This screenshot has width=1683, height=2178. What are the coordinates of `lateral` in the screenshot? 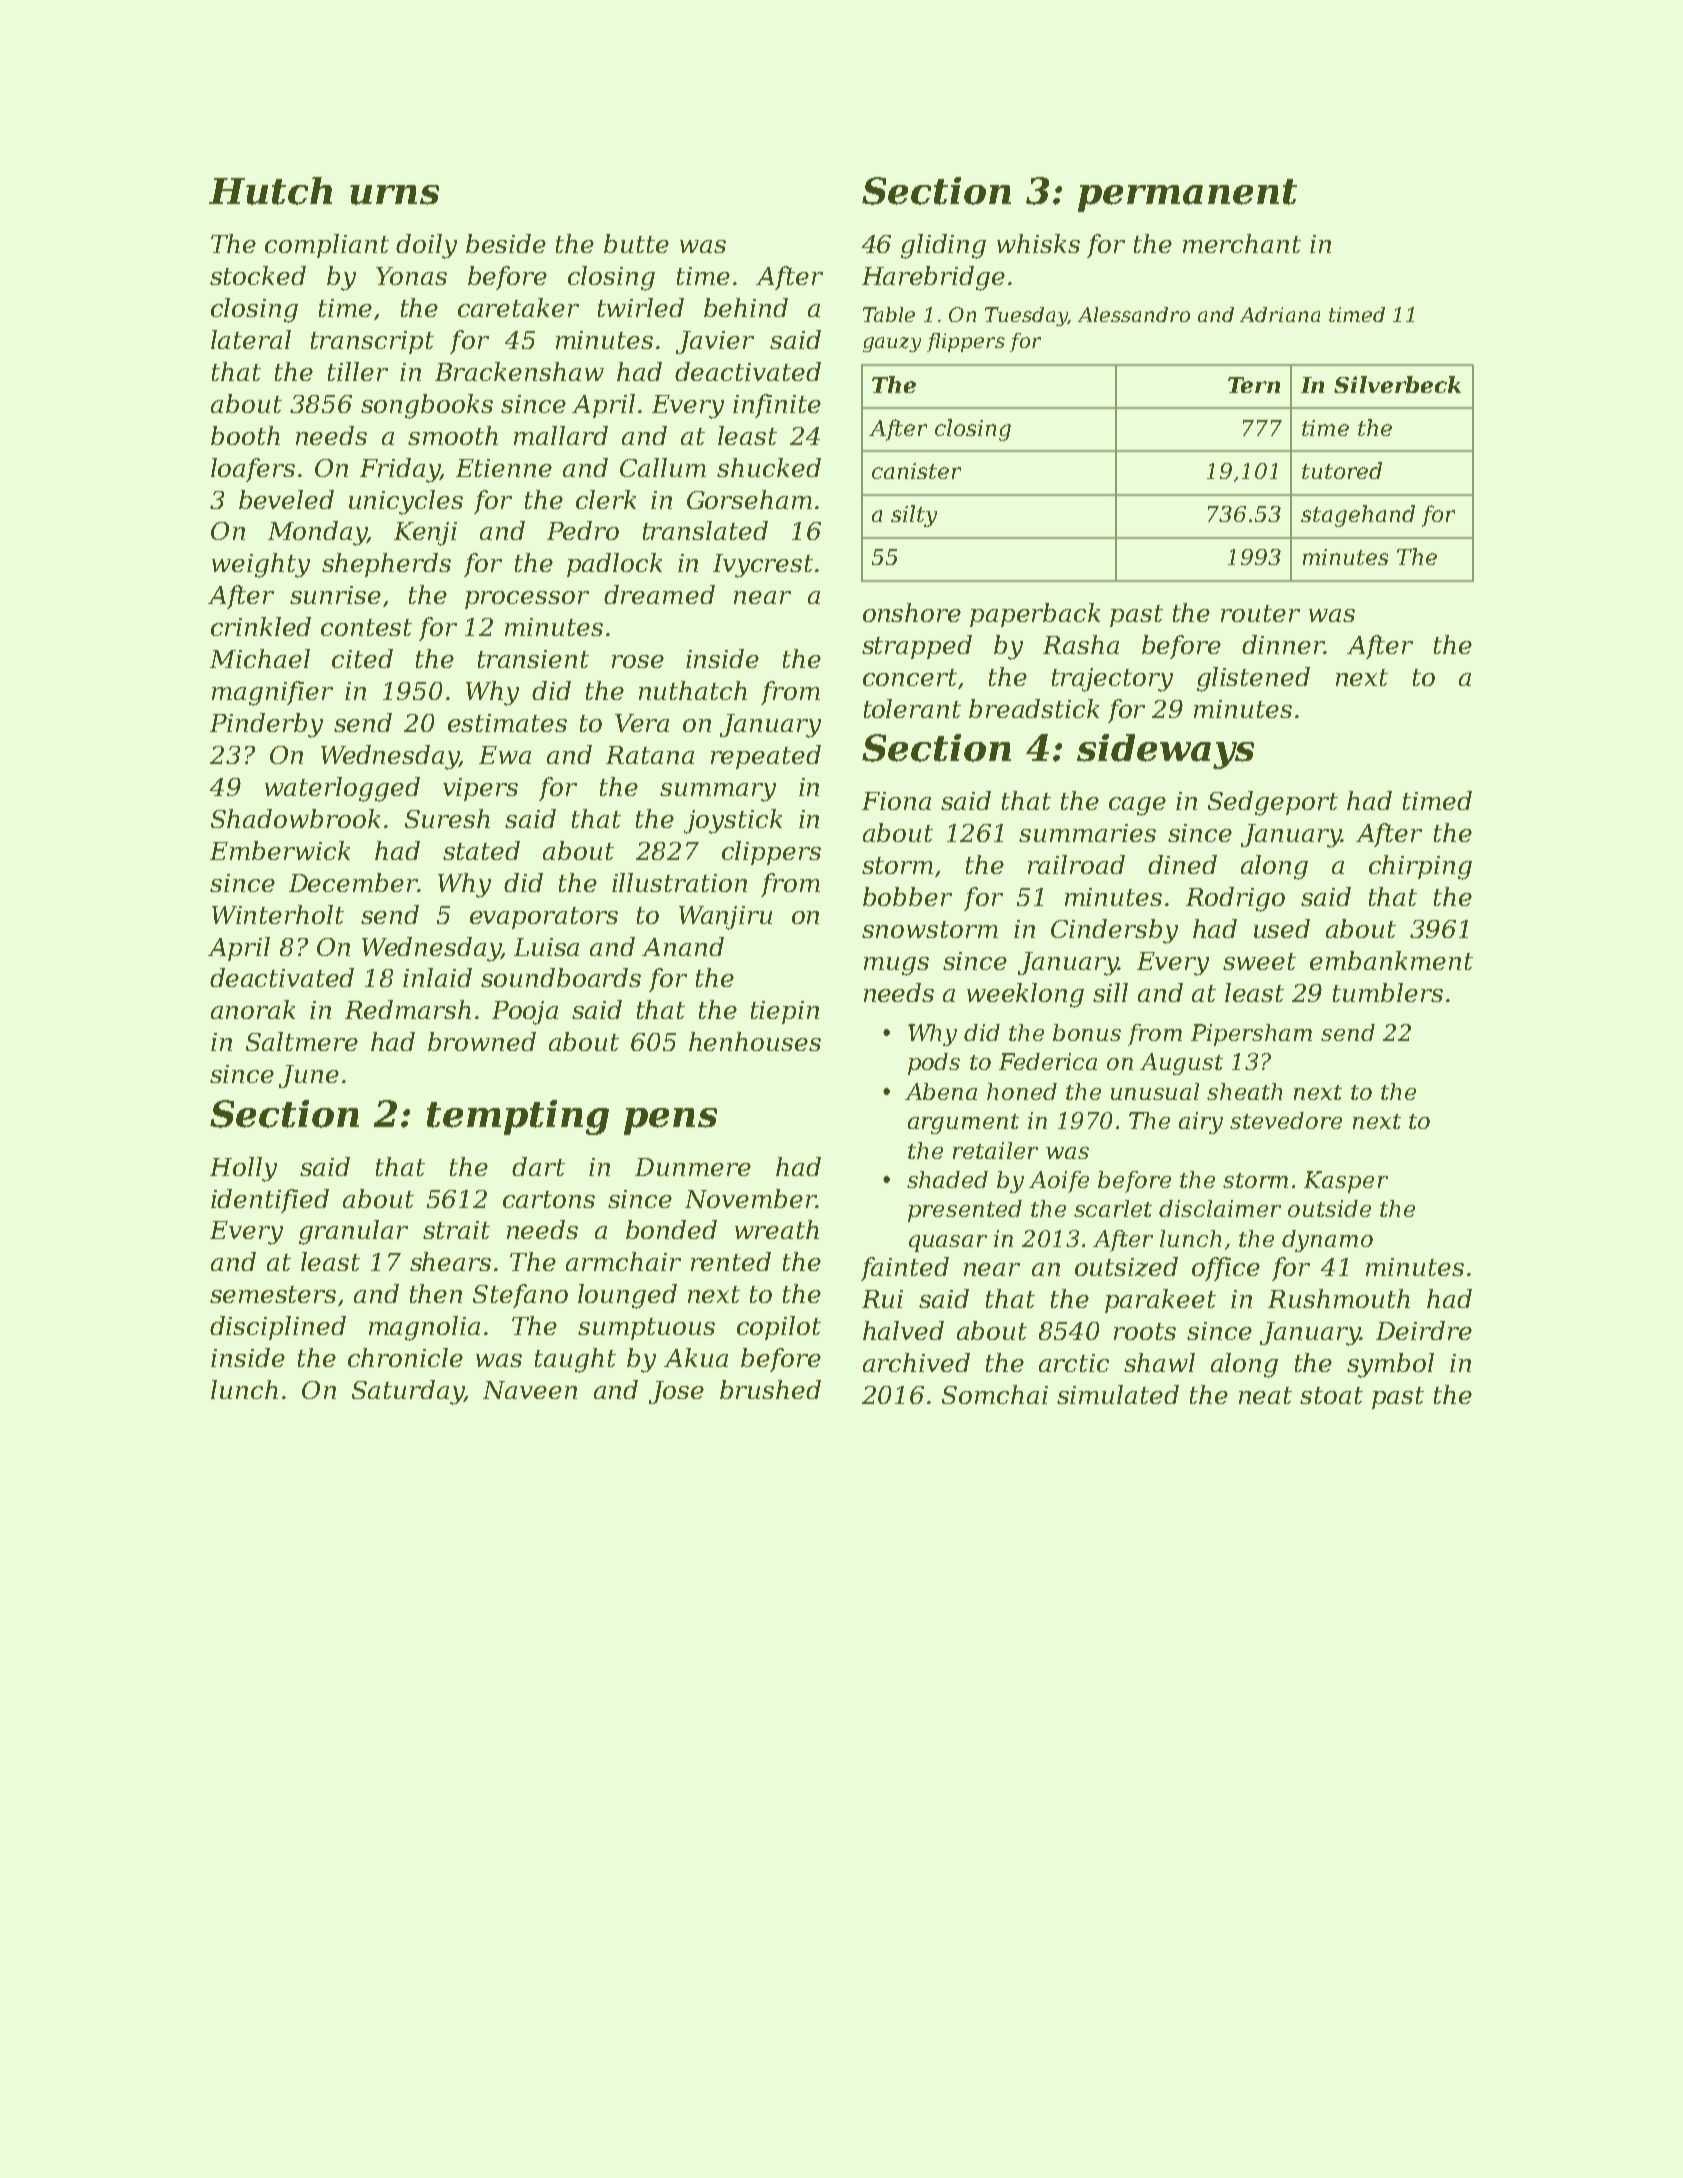 It's located at (251, 339).
